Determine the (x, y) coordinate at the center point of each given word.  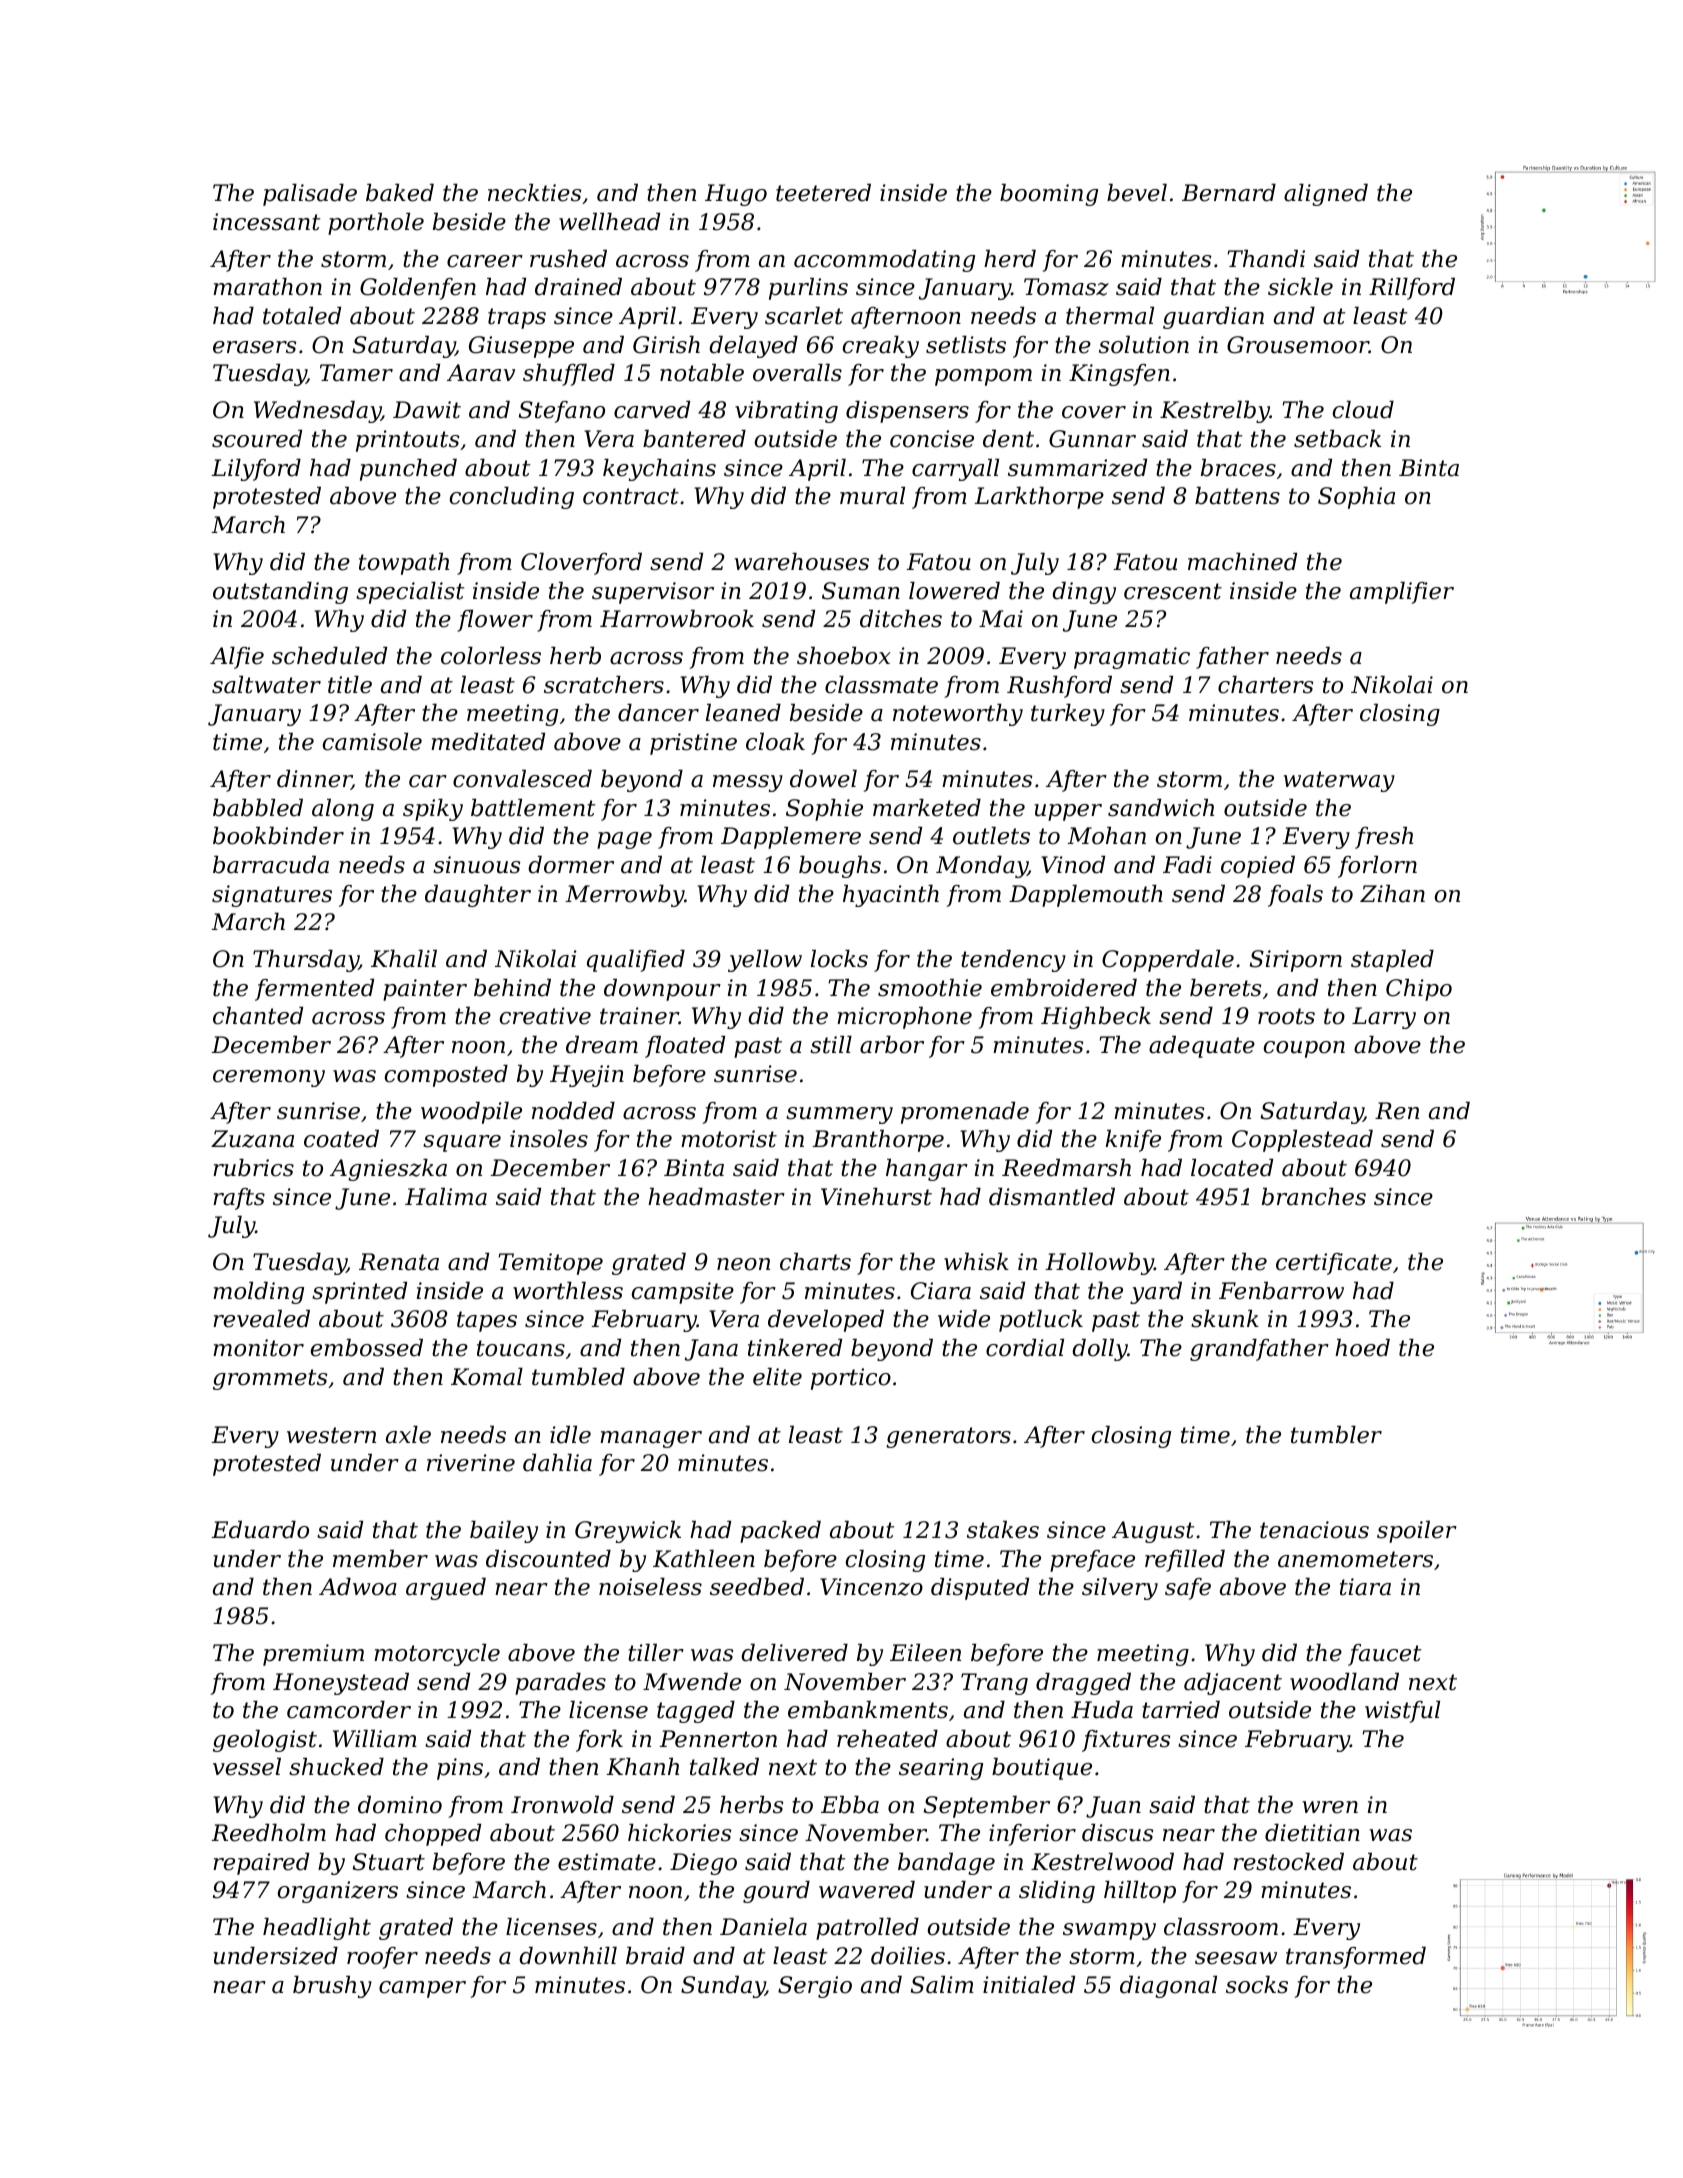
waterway (1339, 781)
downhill (568, 1956)
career (485, 261)
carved (652, 410)
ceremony (269, 1078)
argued (446, 1589)
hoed (1362, 1348)
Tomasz (1066, 287)
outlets (991, 836)
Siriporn (1296, 961)
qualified (636, 961)
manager (651, 1439)
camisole (372, 742)
